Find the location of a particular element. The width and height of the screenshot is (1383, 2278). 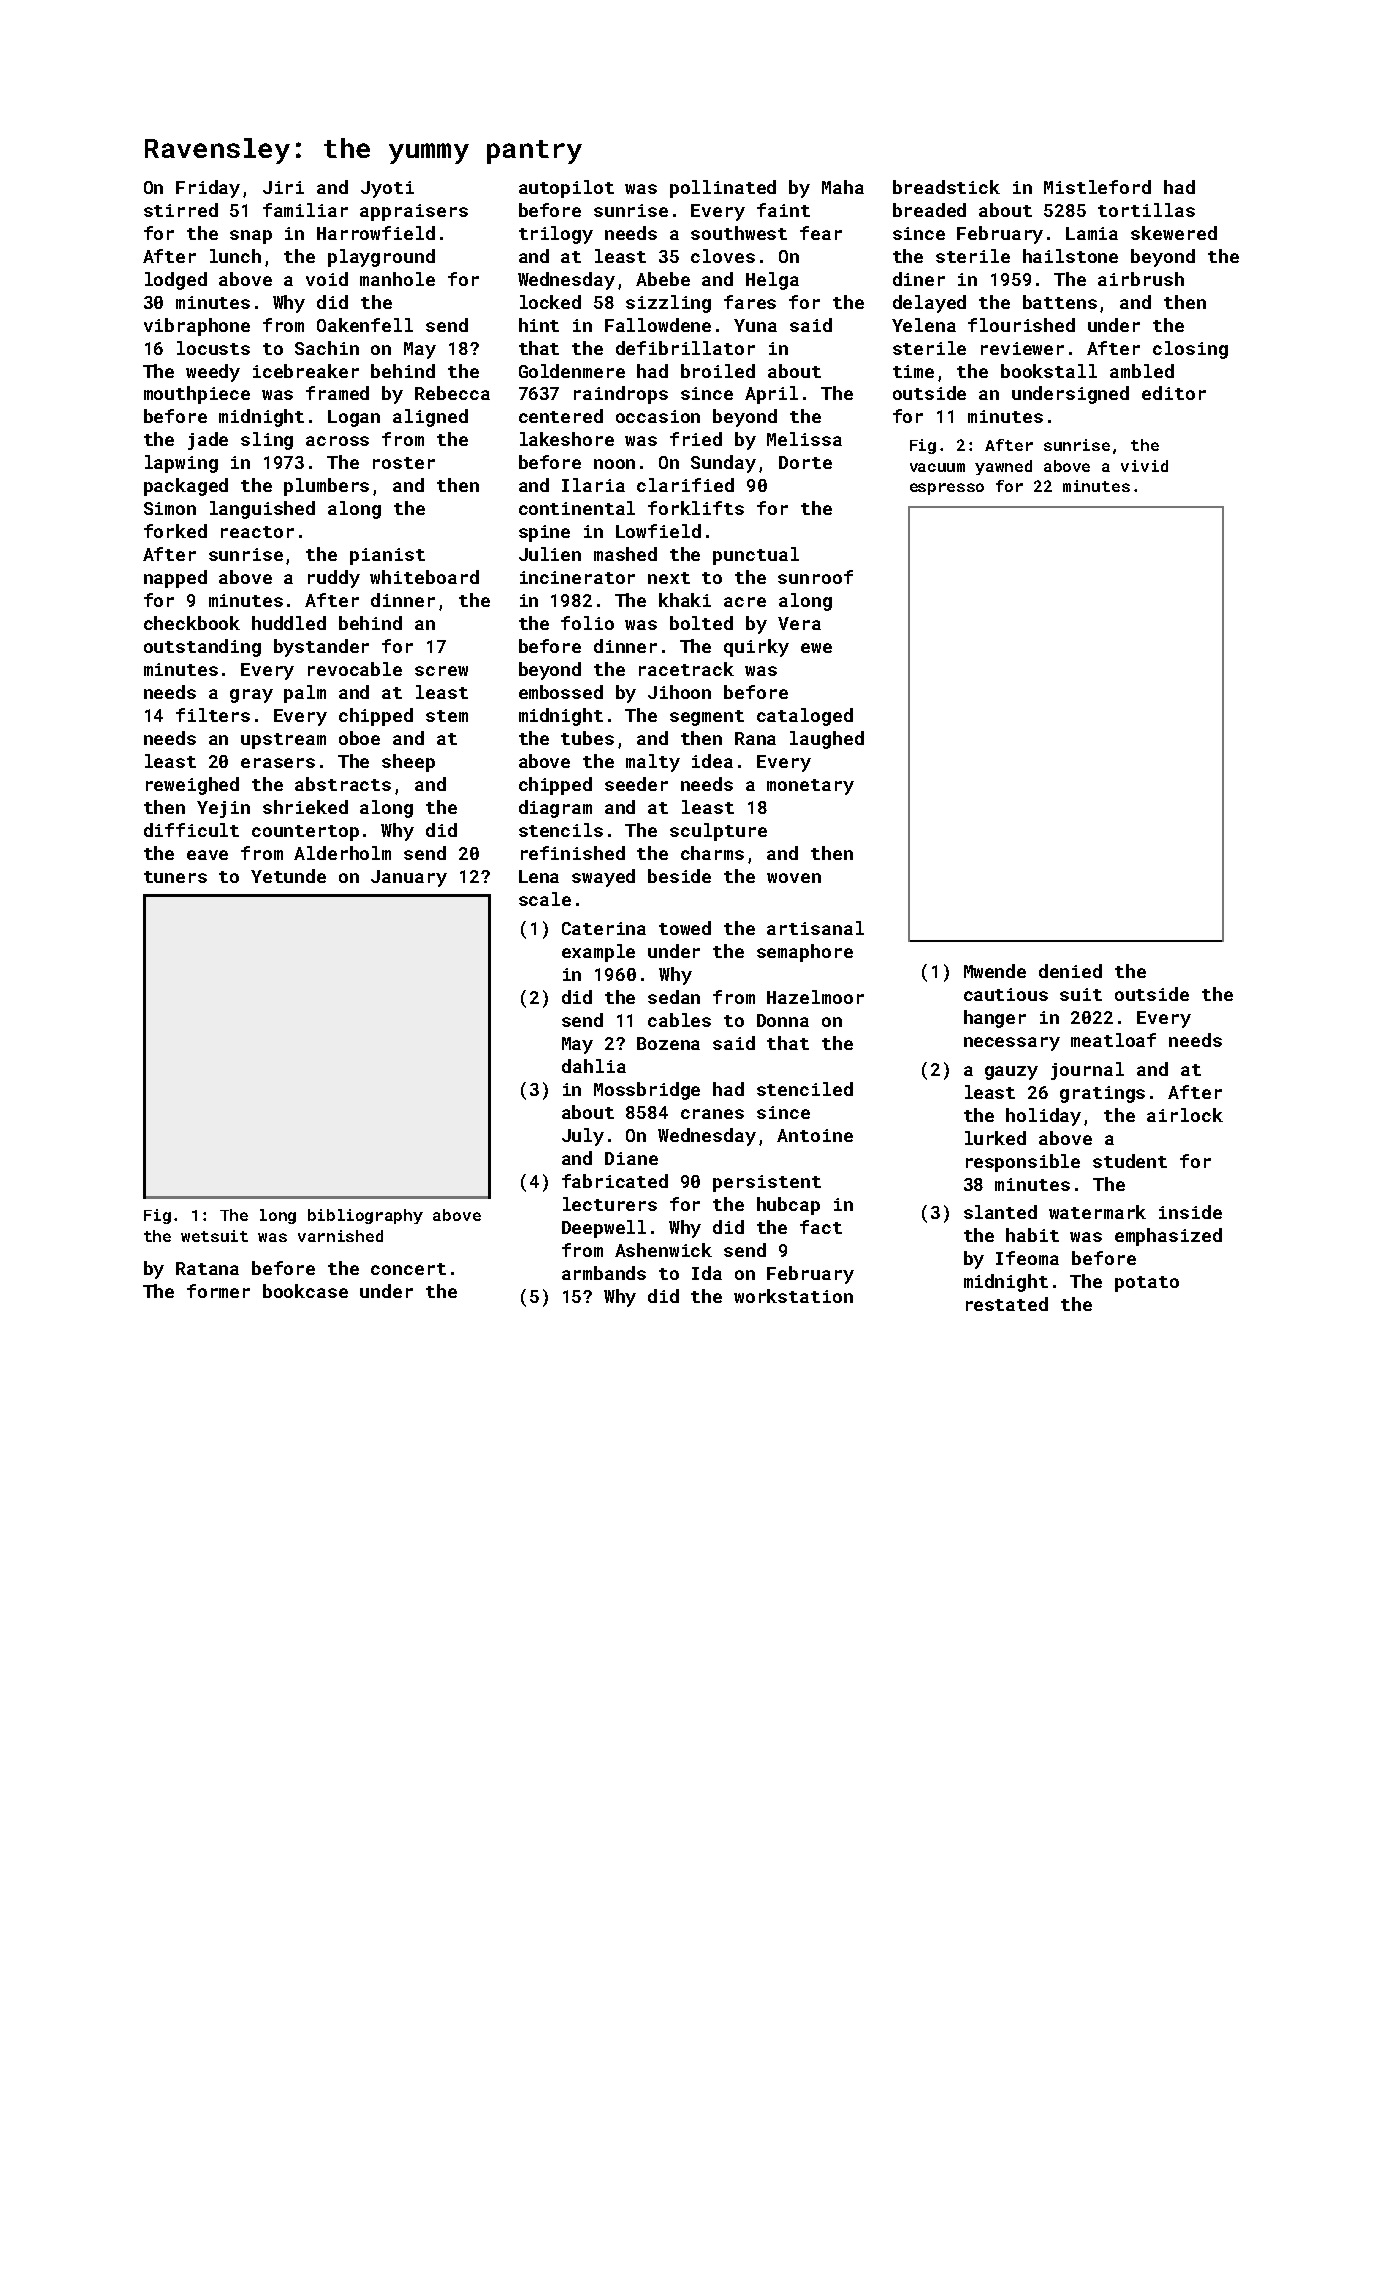

southwest is located at coordinates (739, 233).
